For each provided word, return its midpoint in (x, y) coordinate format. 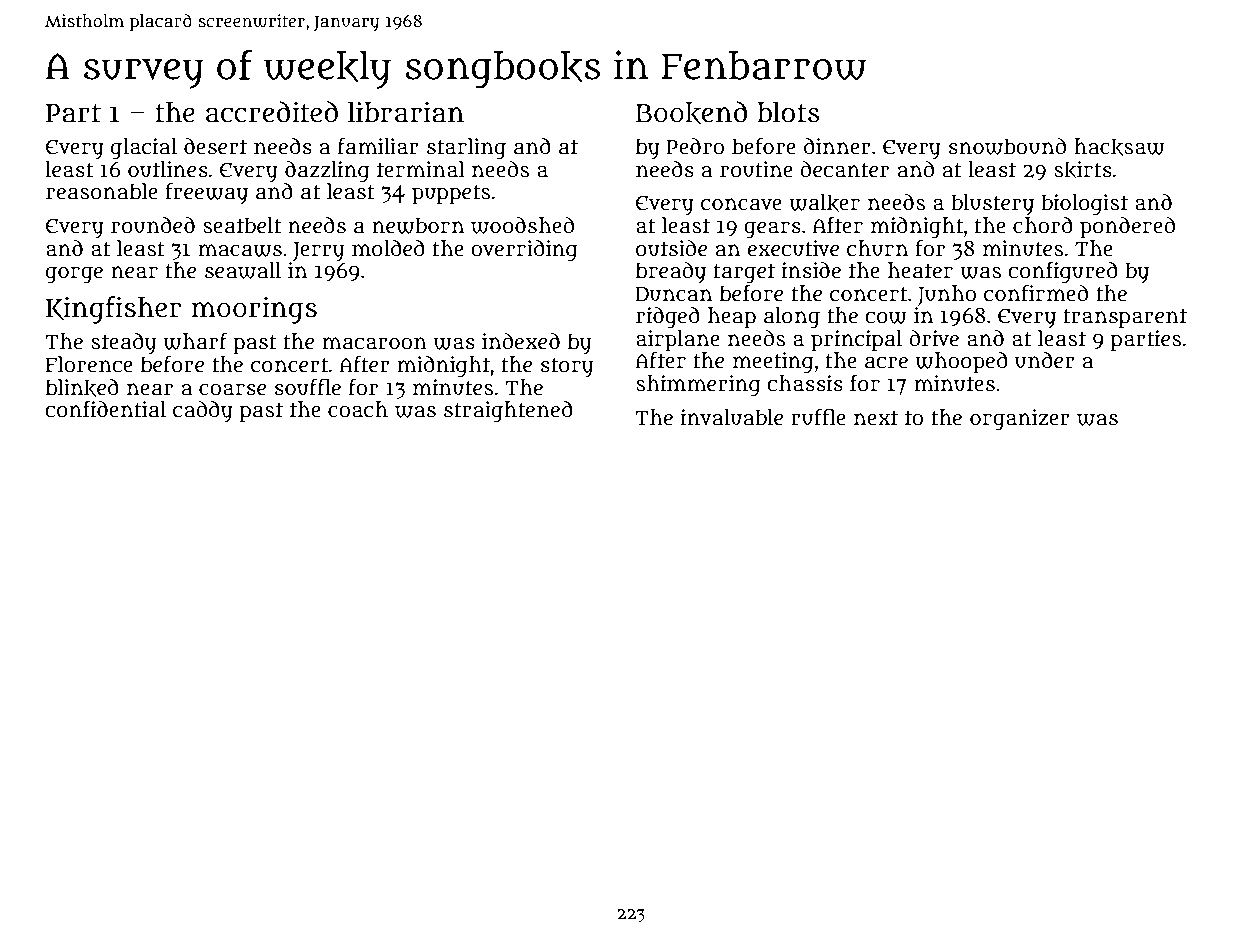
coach (358, 409)
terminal (421, 169)
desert (215, 146)
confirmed (1036, 293)
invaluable (732, 417)
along (792, 317)
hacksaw (1119, 147)
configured (1063, 272)
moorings (254, 310)
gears (772, 230)
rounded (153, 225)
